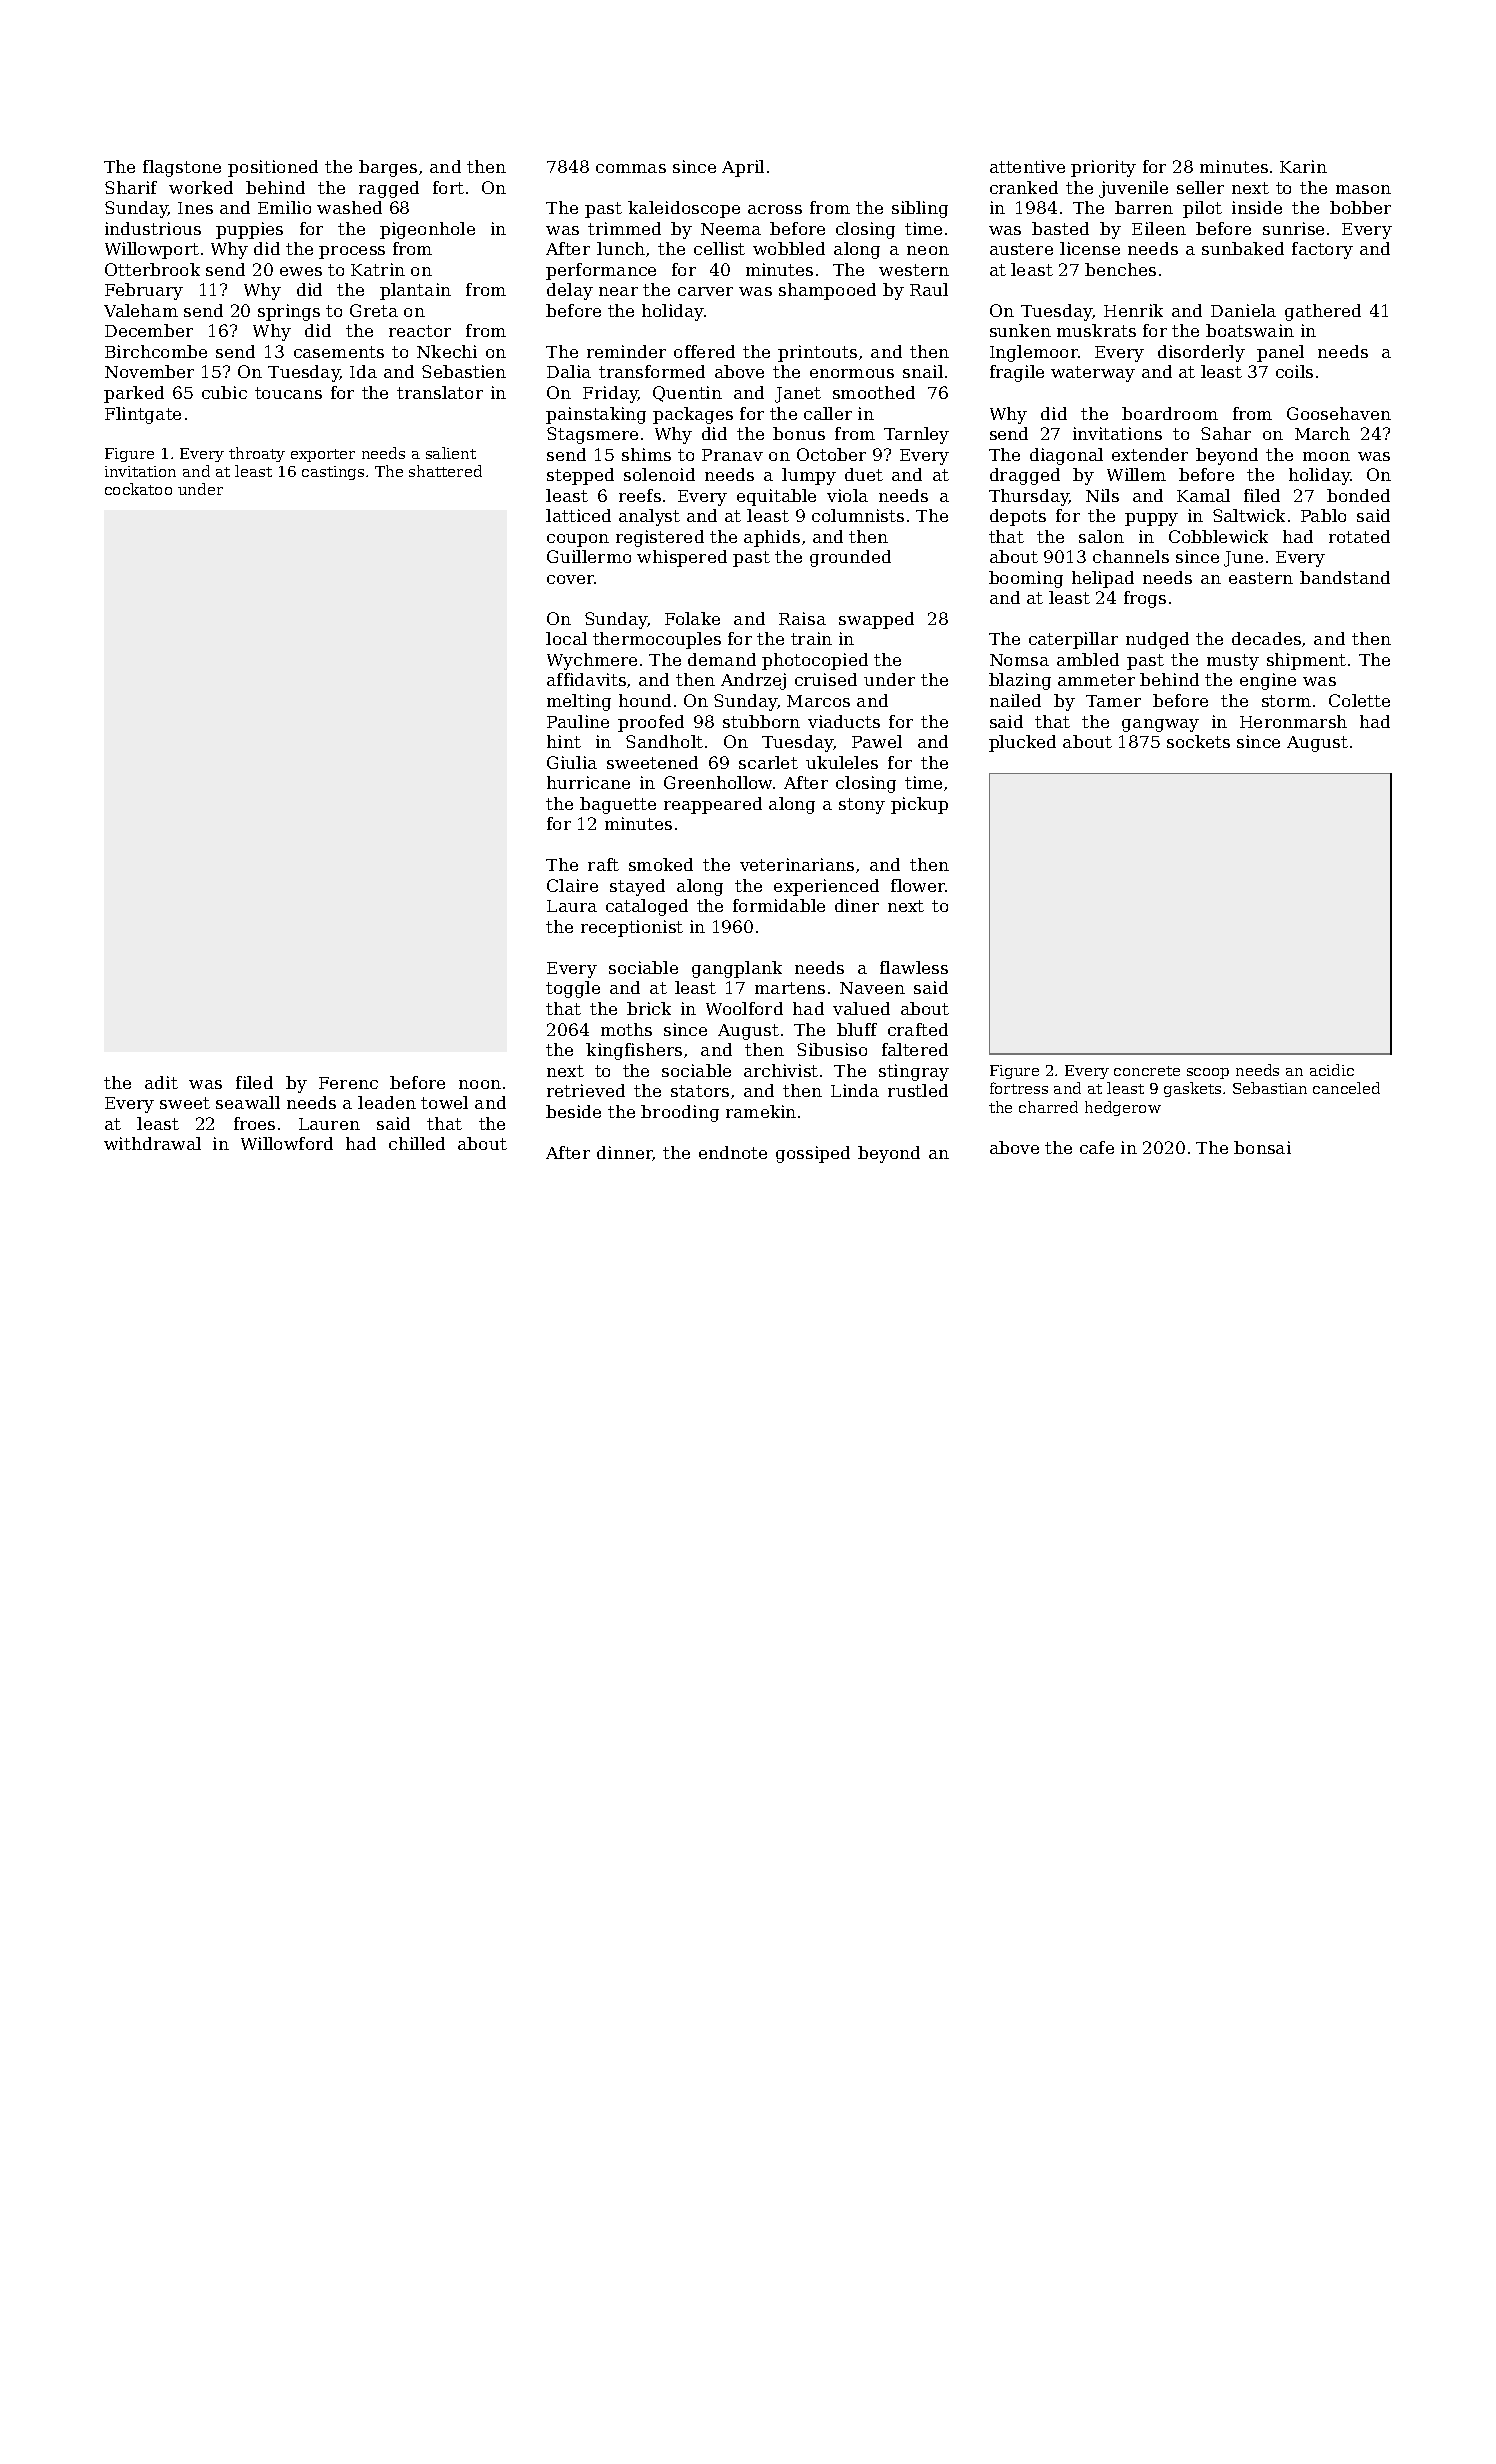 Image resolution: width=1496 pixels, height=2464 pixels. I want to click on pickup, so click(919, 805).
